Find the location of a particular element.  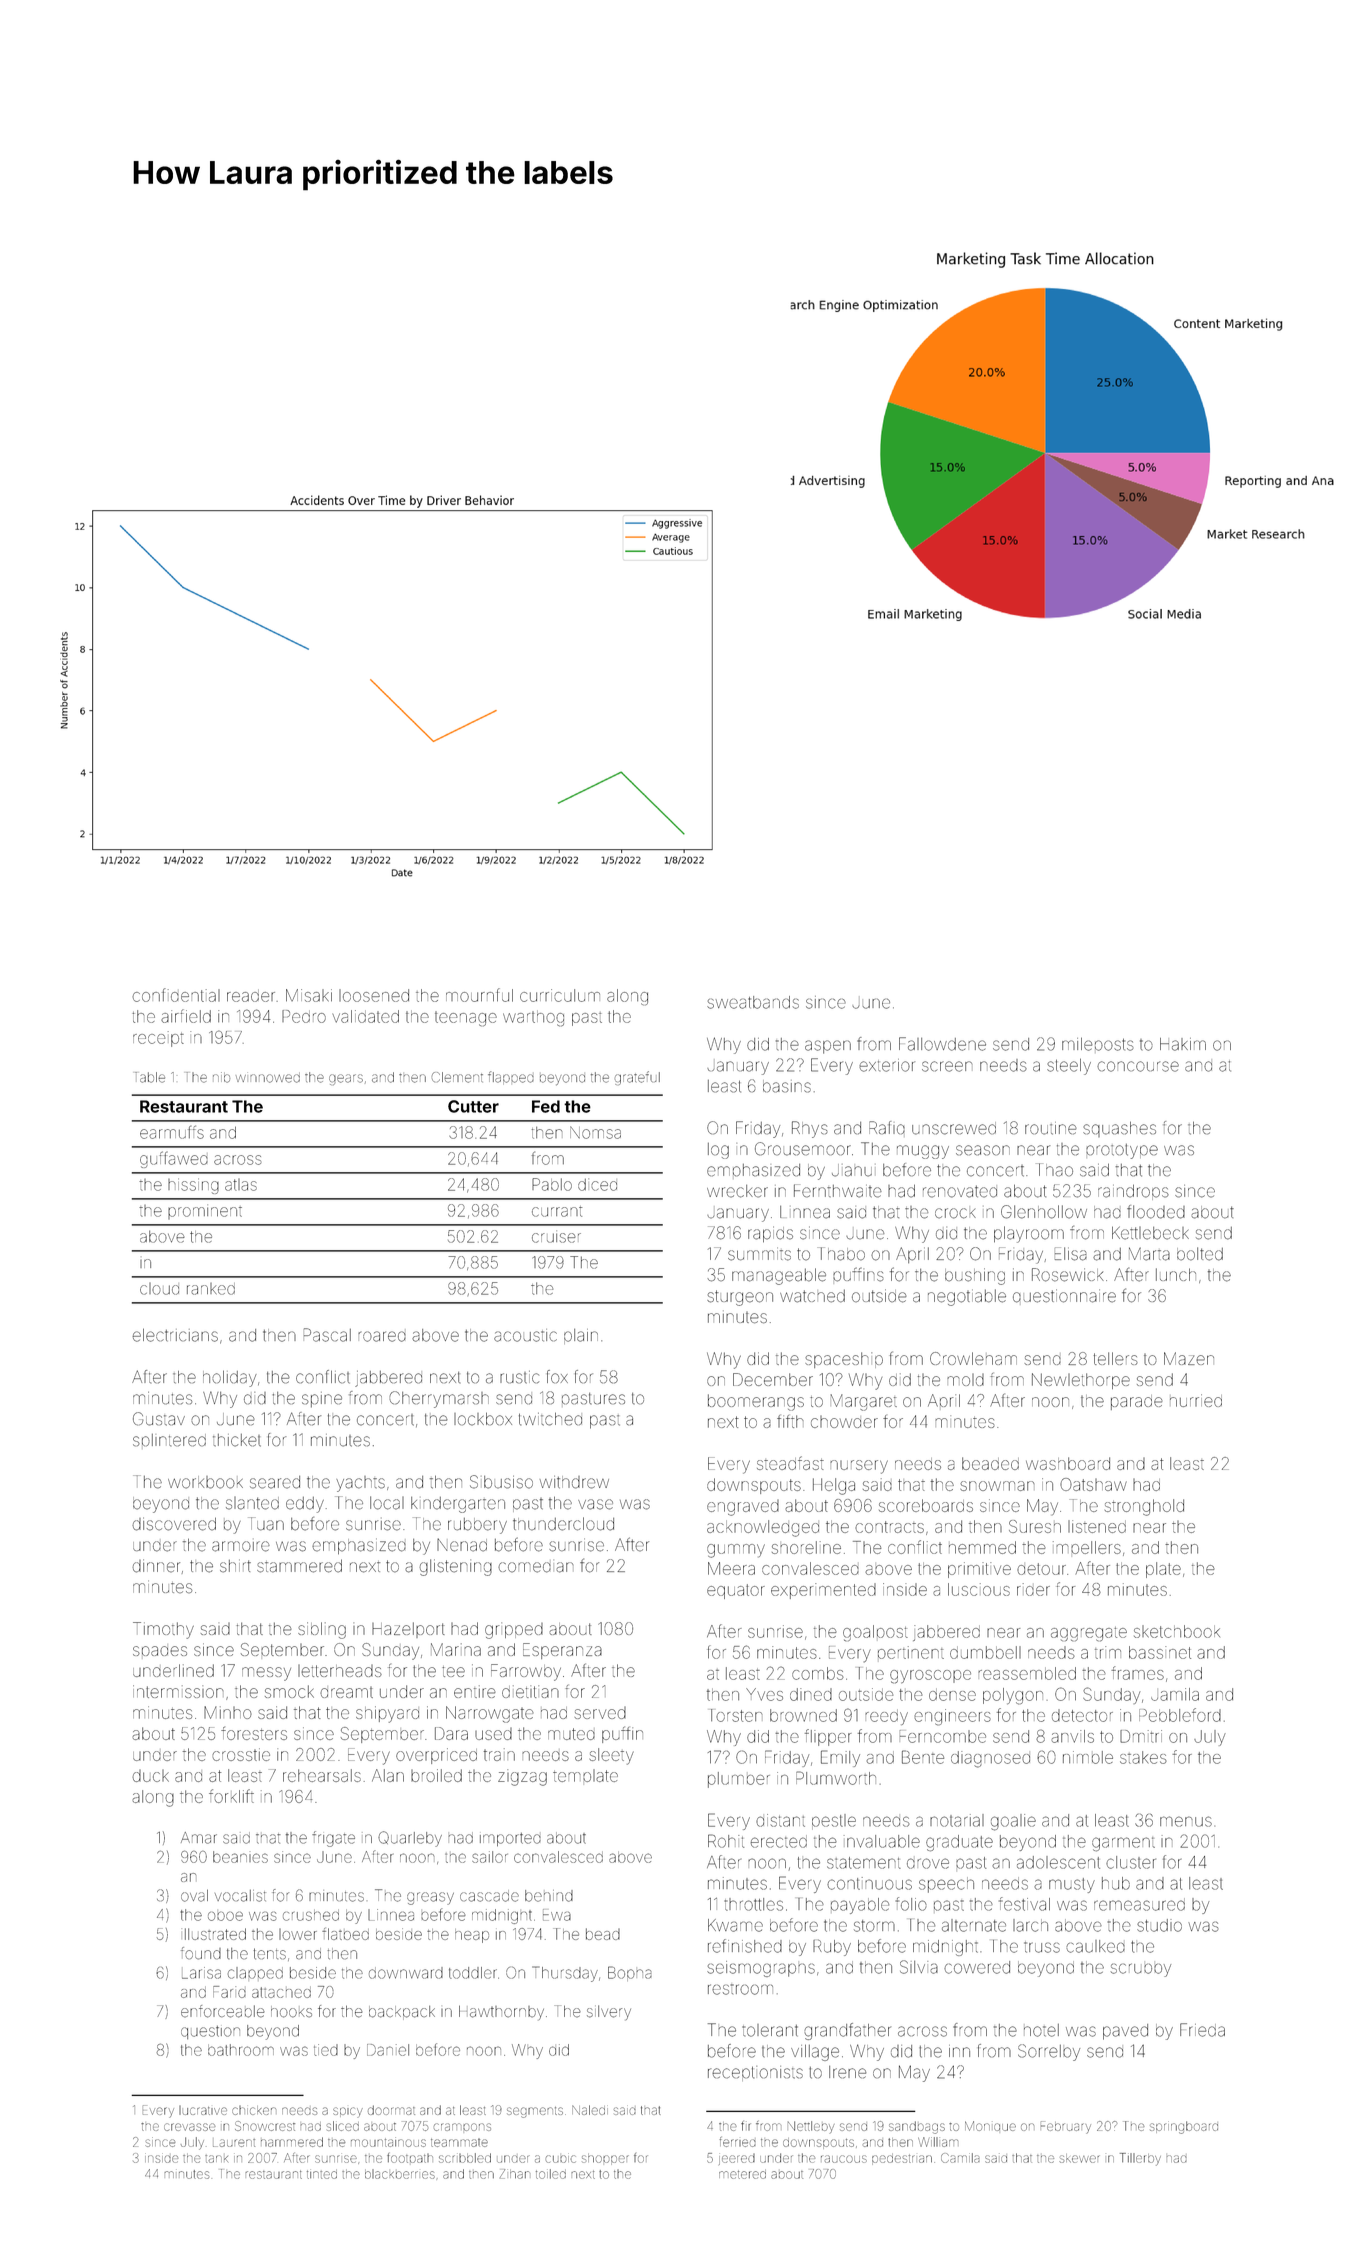

rehearsals is located at coordinates (322, 1775).
